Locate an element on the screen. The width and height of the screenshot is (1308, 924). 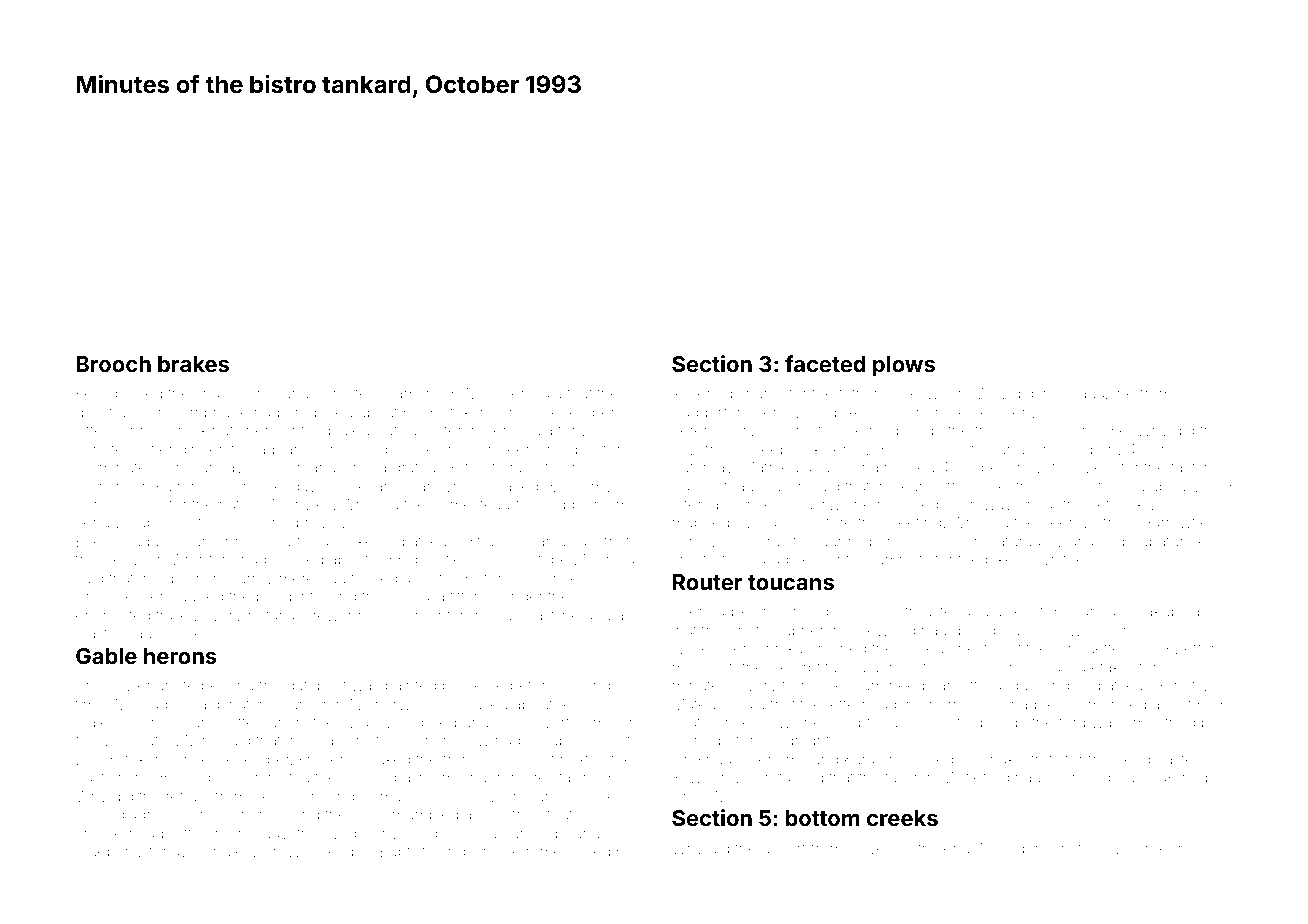
broiled is located at coordinates (139, 393).
